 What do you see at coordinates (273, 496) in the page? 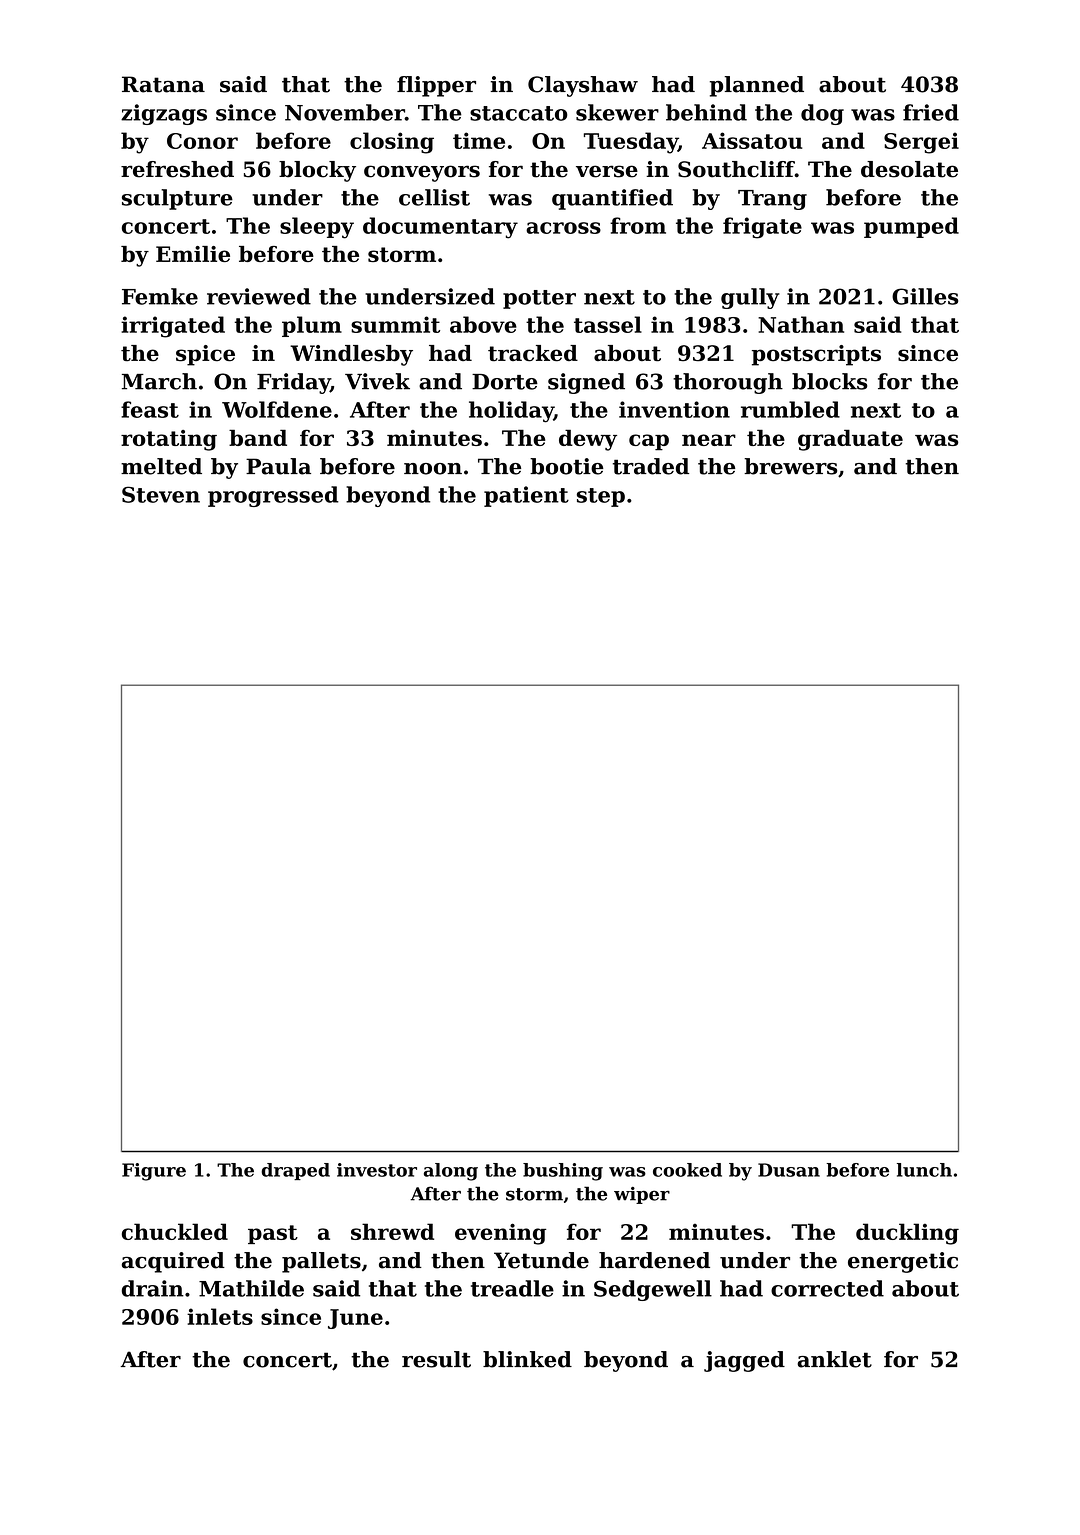
I see `progressed` at bounding box center [273, 496].
